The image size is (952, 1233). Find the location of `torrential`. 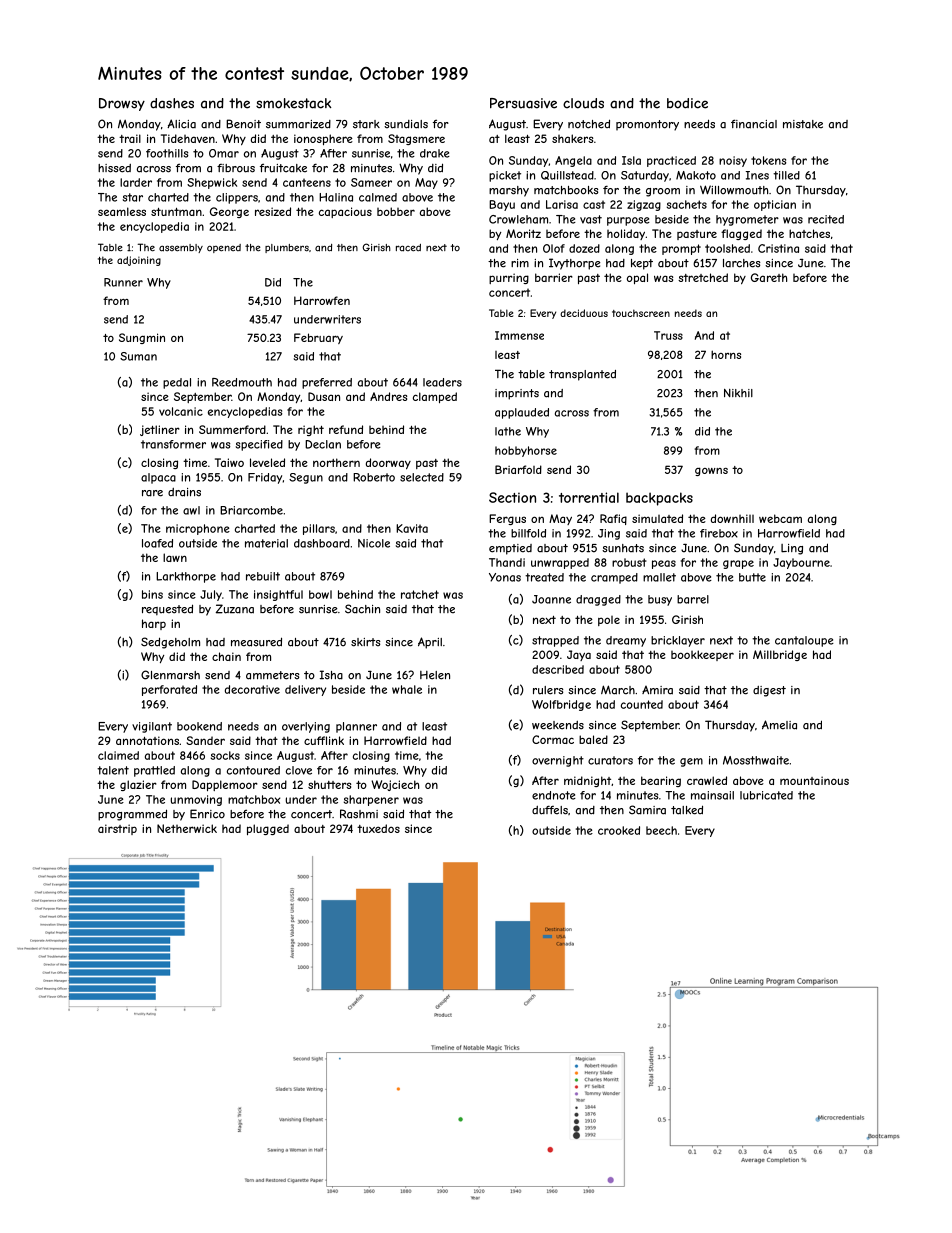

torrential is located at coordinates (589, 497).
